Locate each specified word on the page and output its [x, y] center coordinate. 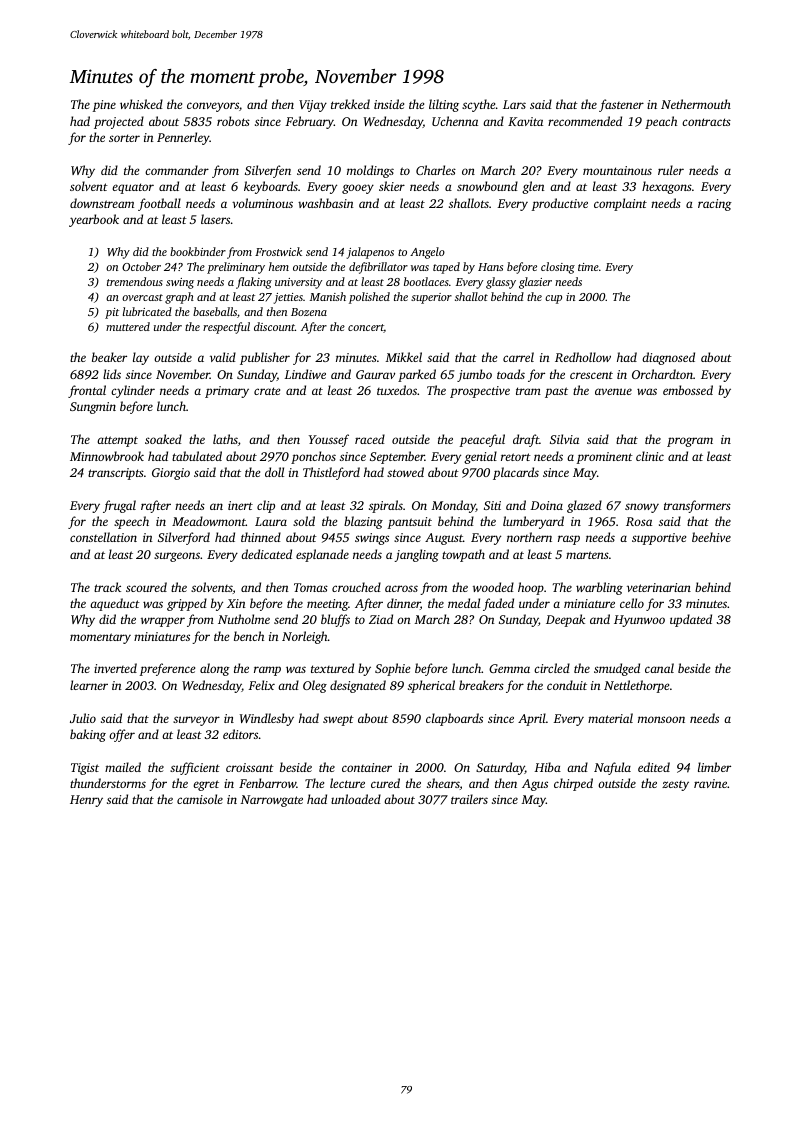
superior [431, 298]
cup [553, 299]
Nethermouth [696, 104]
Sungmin [93, 408]
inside [389, 104]
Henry [86, 801]
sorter [124, 138]
